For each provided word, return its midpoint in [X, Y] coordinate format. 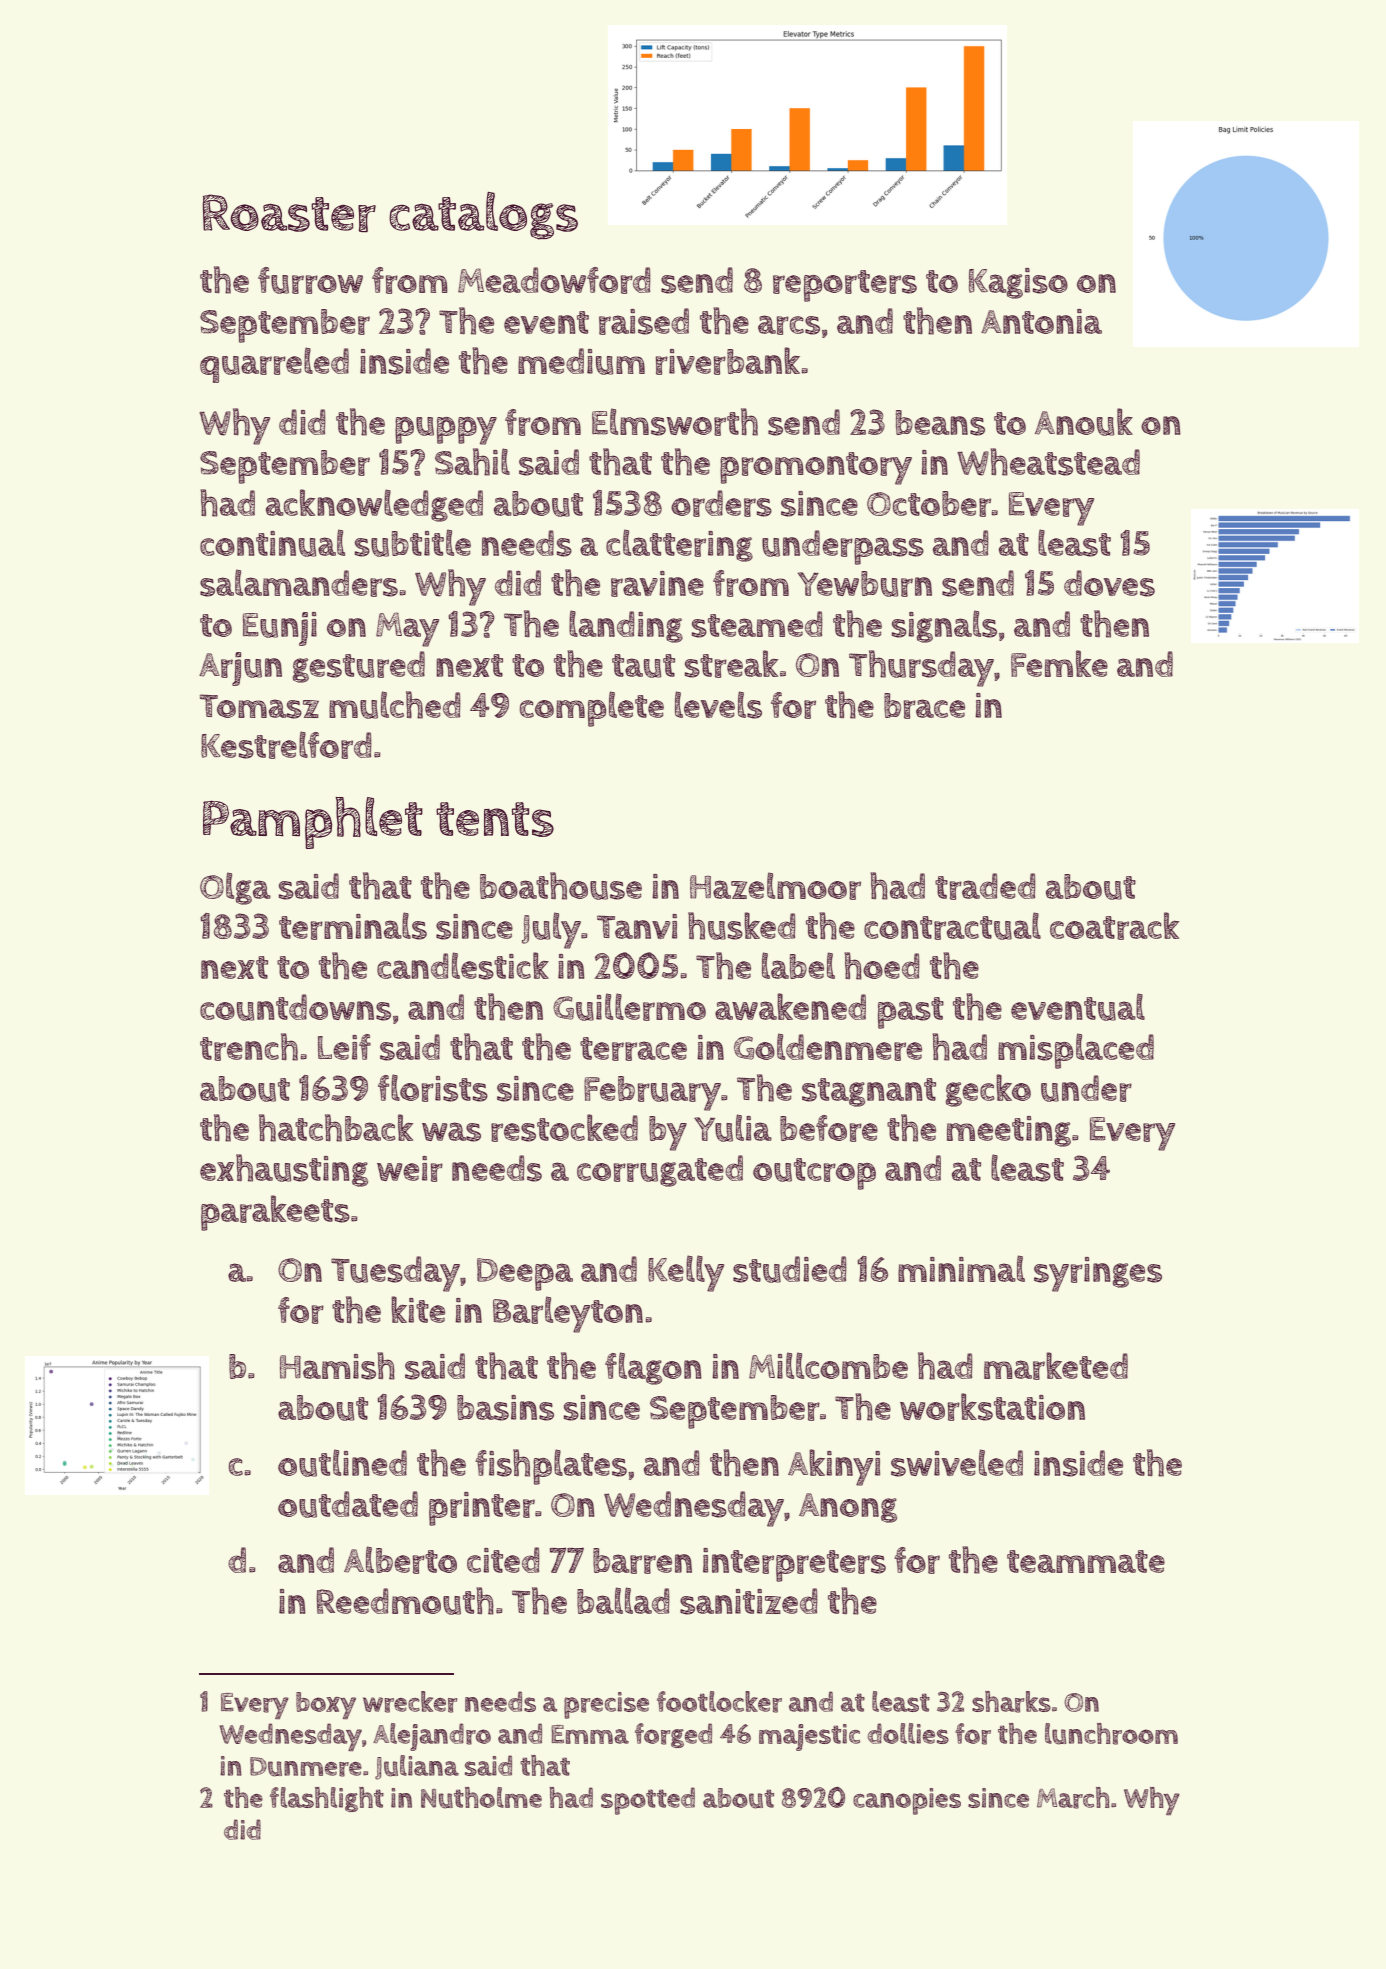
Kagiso [1018, 283]
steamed [757, 624]
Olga [235, 888]
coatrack [1115, 926]
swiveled [957, 1463]
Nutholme [481, 1798]
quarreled [274, 365]
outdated [348, 1504]
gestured [358, 667]
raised [644, 321]
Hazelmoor [775, 886]
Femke [1059, 663]
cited [503, 1560]
